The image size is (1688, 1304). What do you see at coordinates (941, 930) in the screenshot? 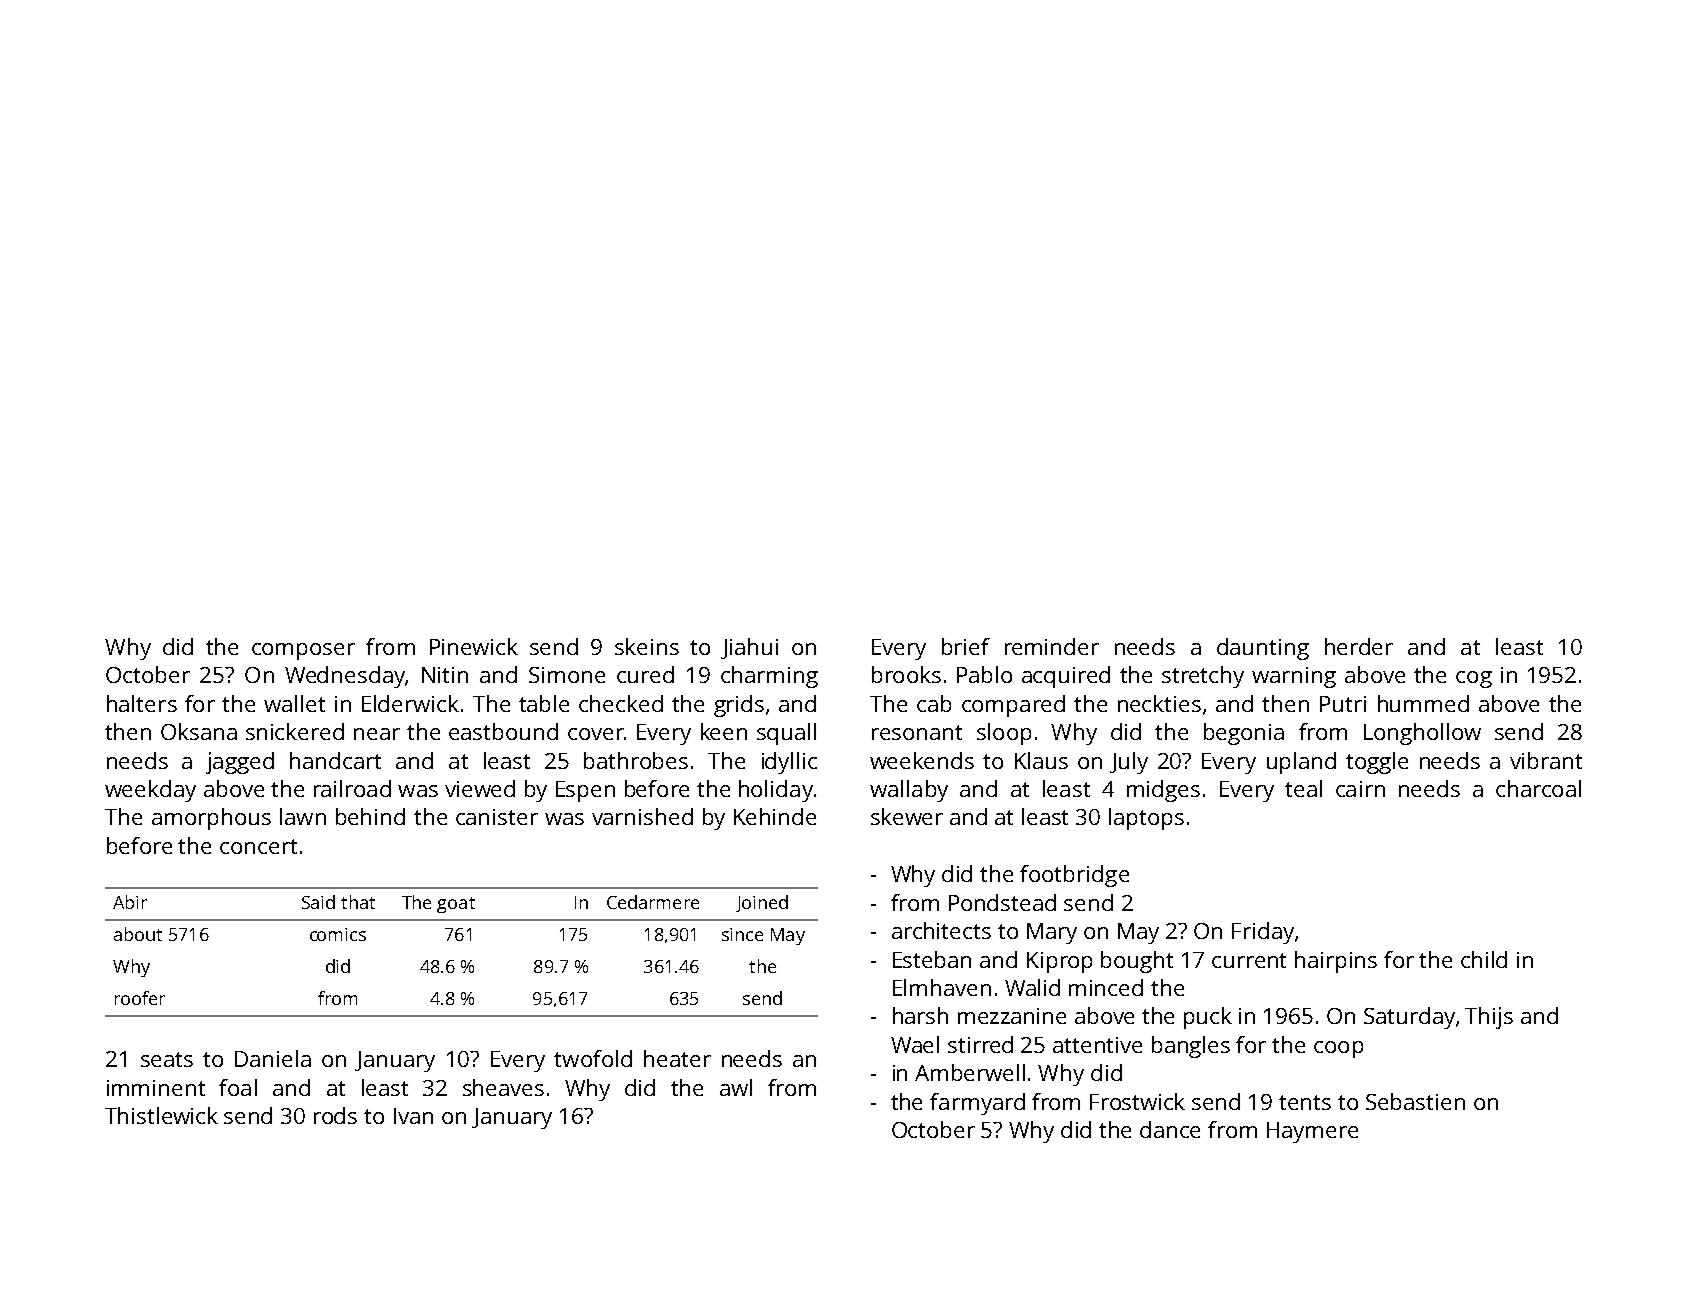
I see `architects` at bounding box center [941, 930].
